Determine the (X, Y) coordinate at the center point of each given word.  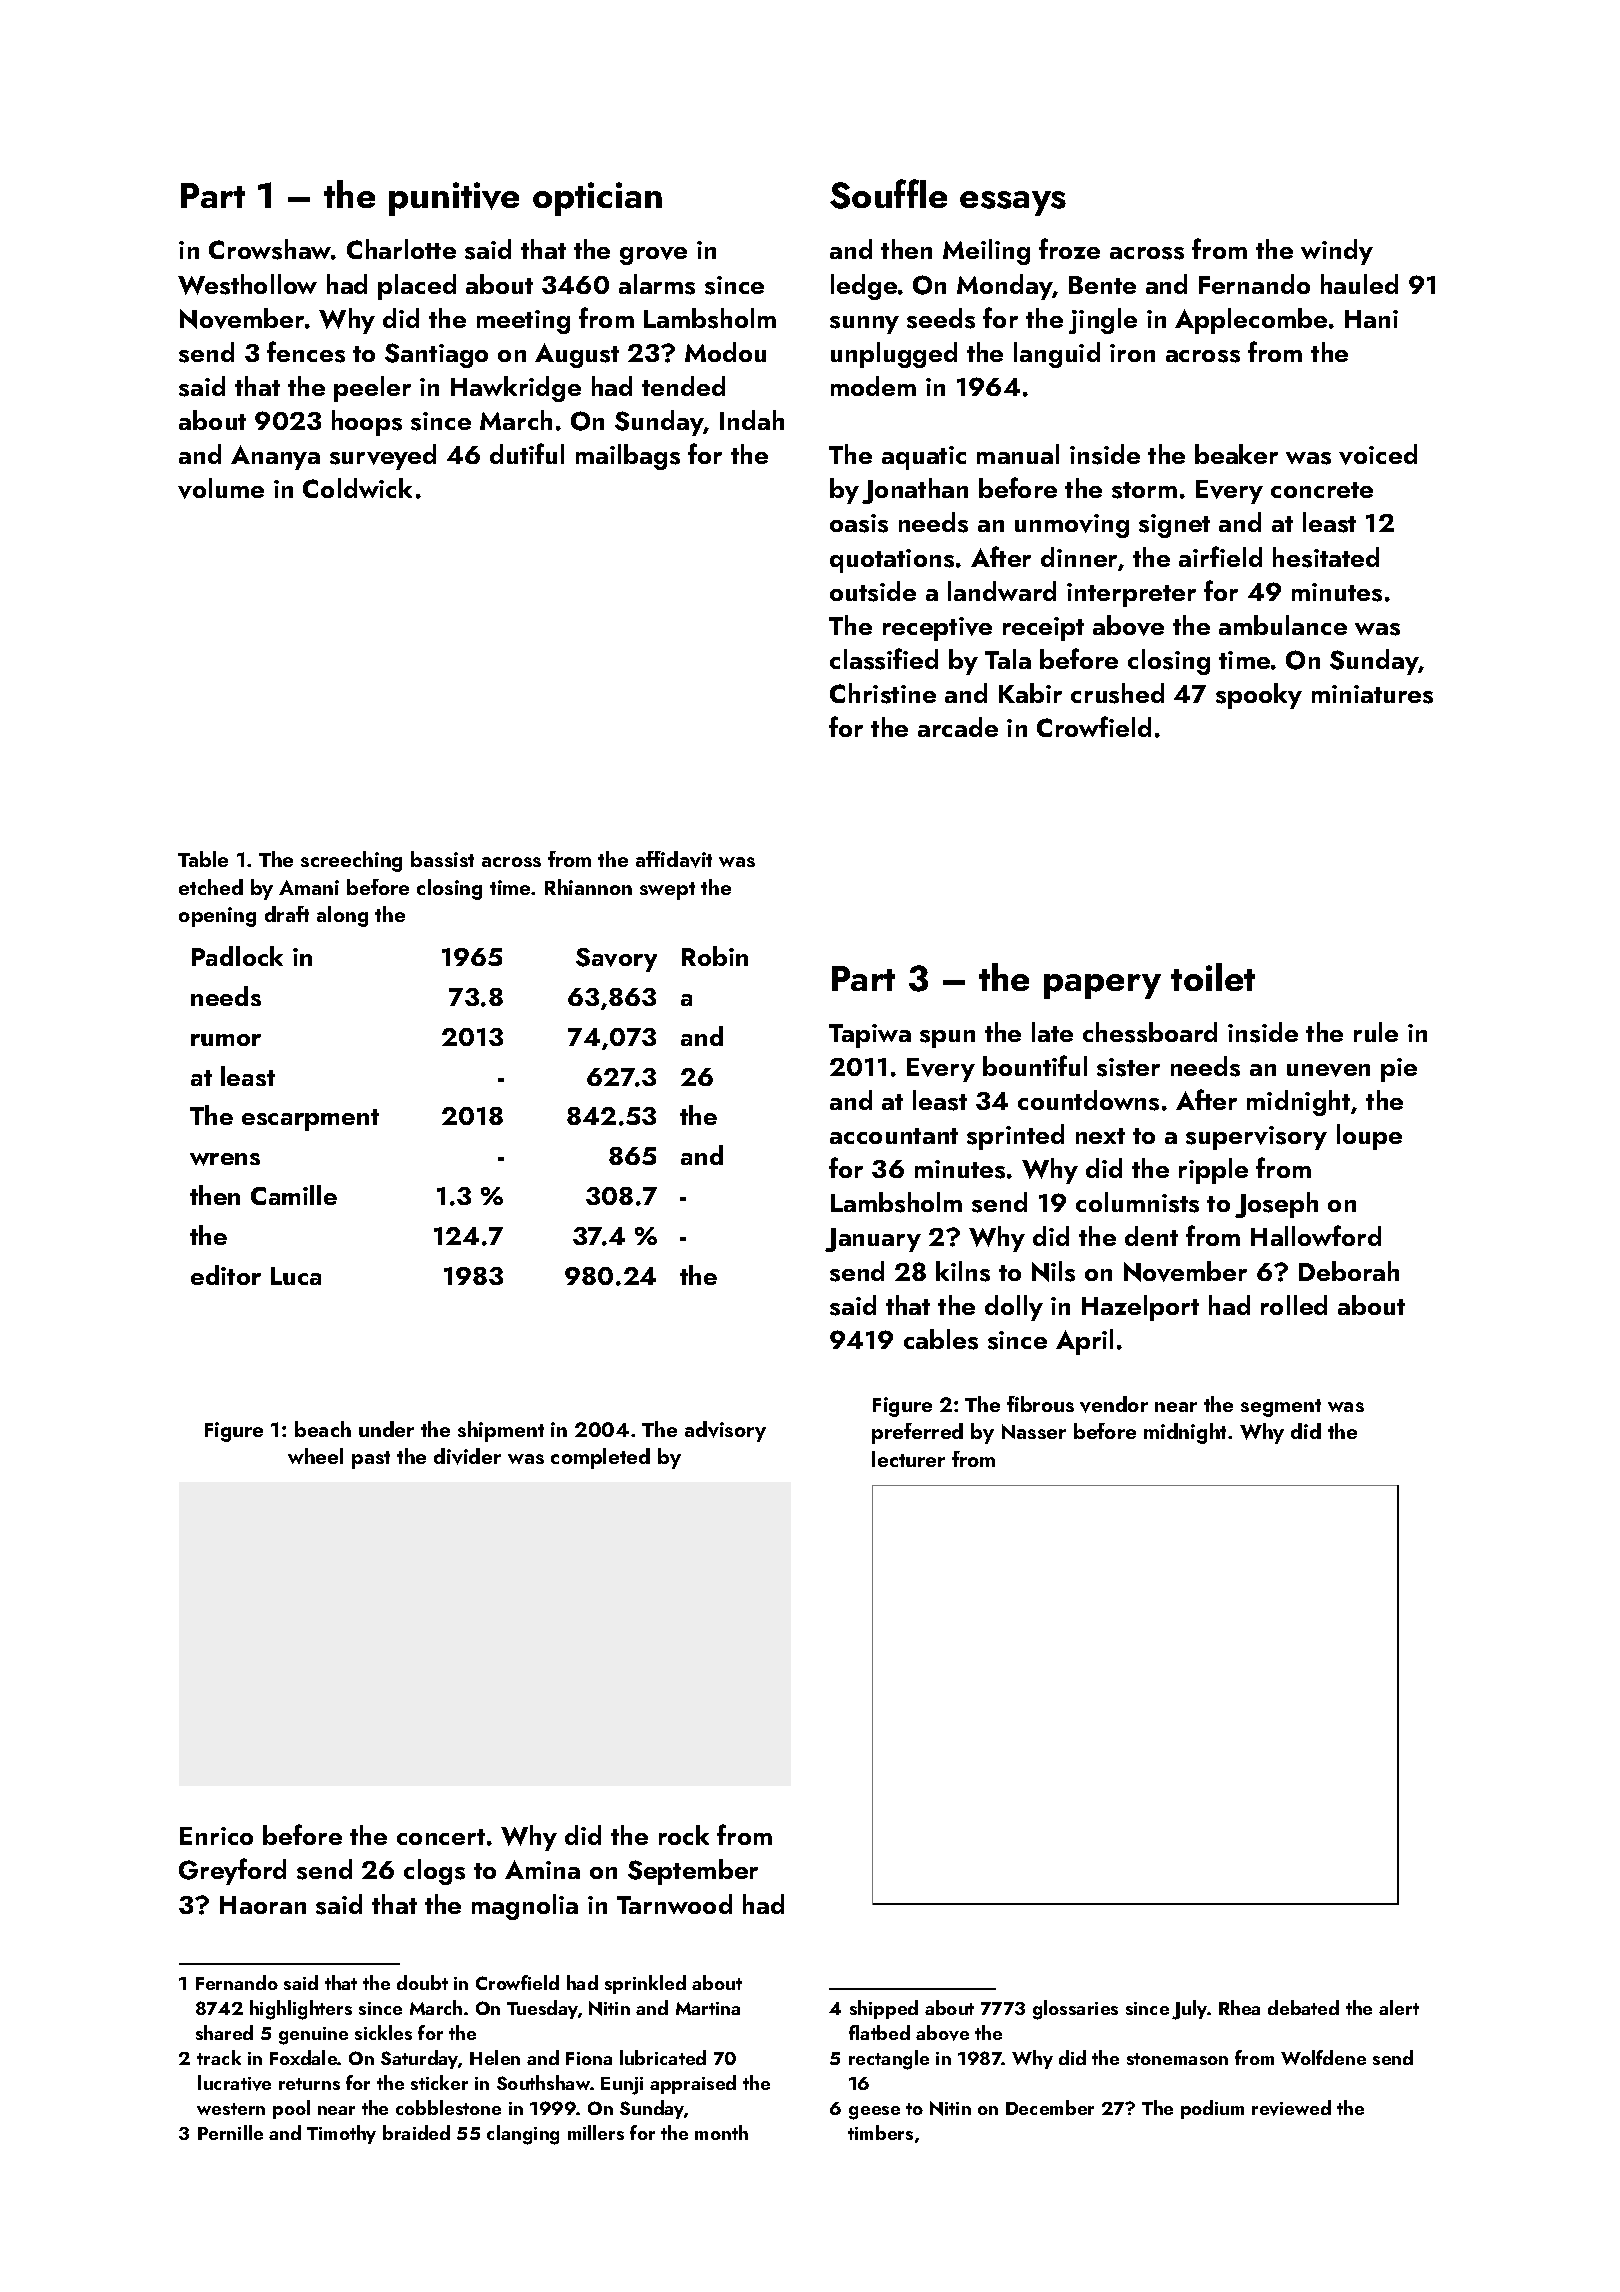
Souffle (888, 194)
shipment (501, 1431)
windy (1337, 252)
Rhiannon (588, 887)
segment (1281, 1408)
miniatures (1372, 694)
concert (441, 1837)
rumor (226, 1040)
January (873, 1240)
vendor (1114, 1404)
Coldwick (357, 488)
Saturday (419, 2059)
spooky (1259, 696)
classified (884, 659)
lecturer (908, 1459)
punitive (454, 199)
